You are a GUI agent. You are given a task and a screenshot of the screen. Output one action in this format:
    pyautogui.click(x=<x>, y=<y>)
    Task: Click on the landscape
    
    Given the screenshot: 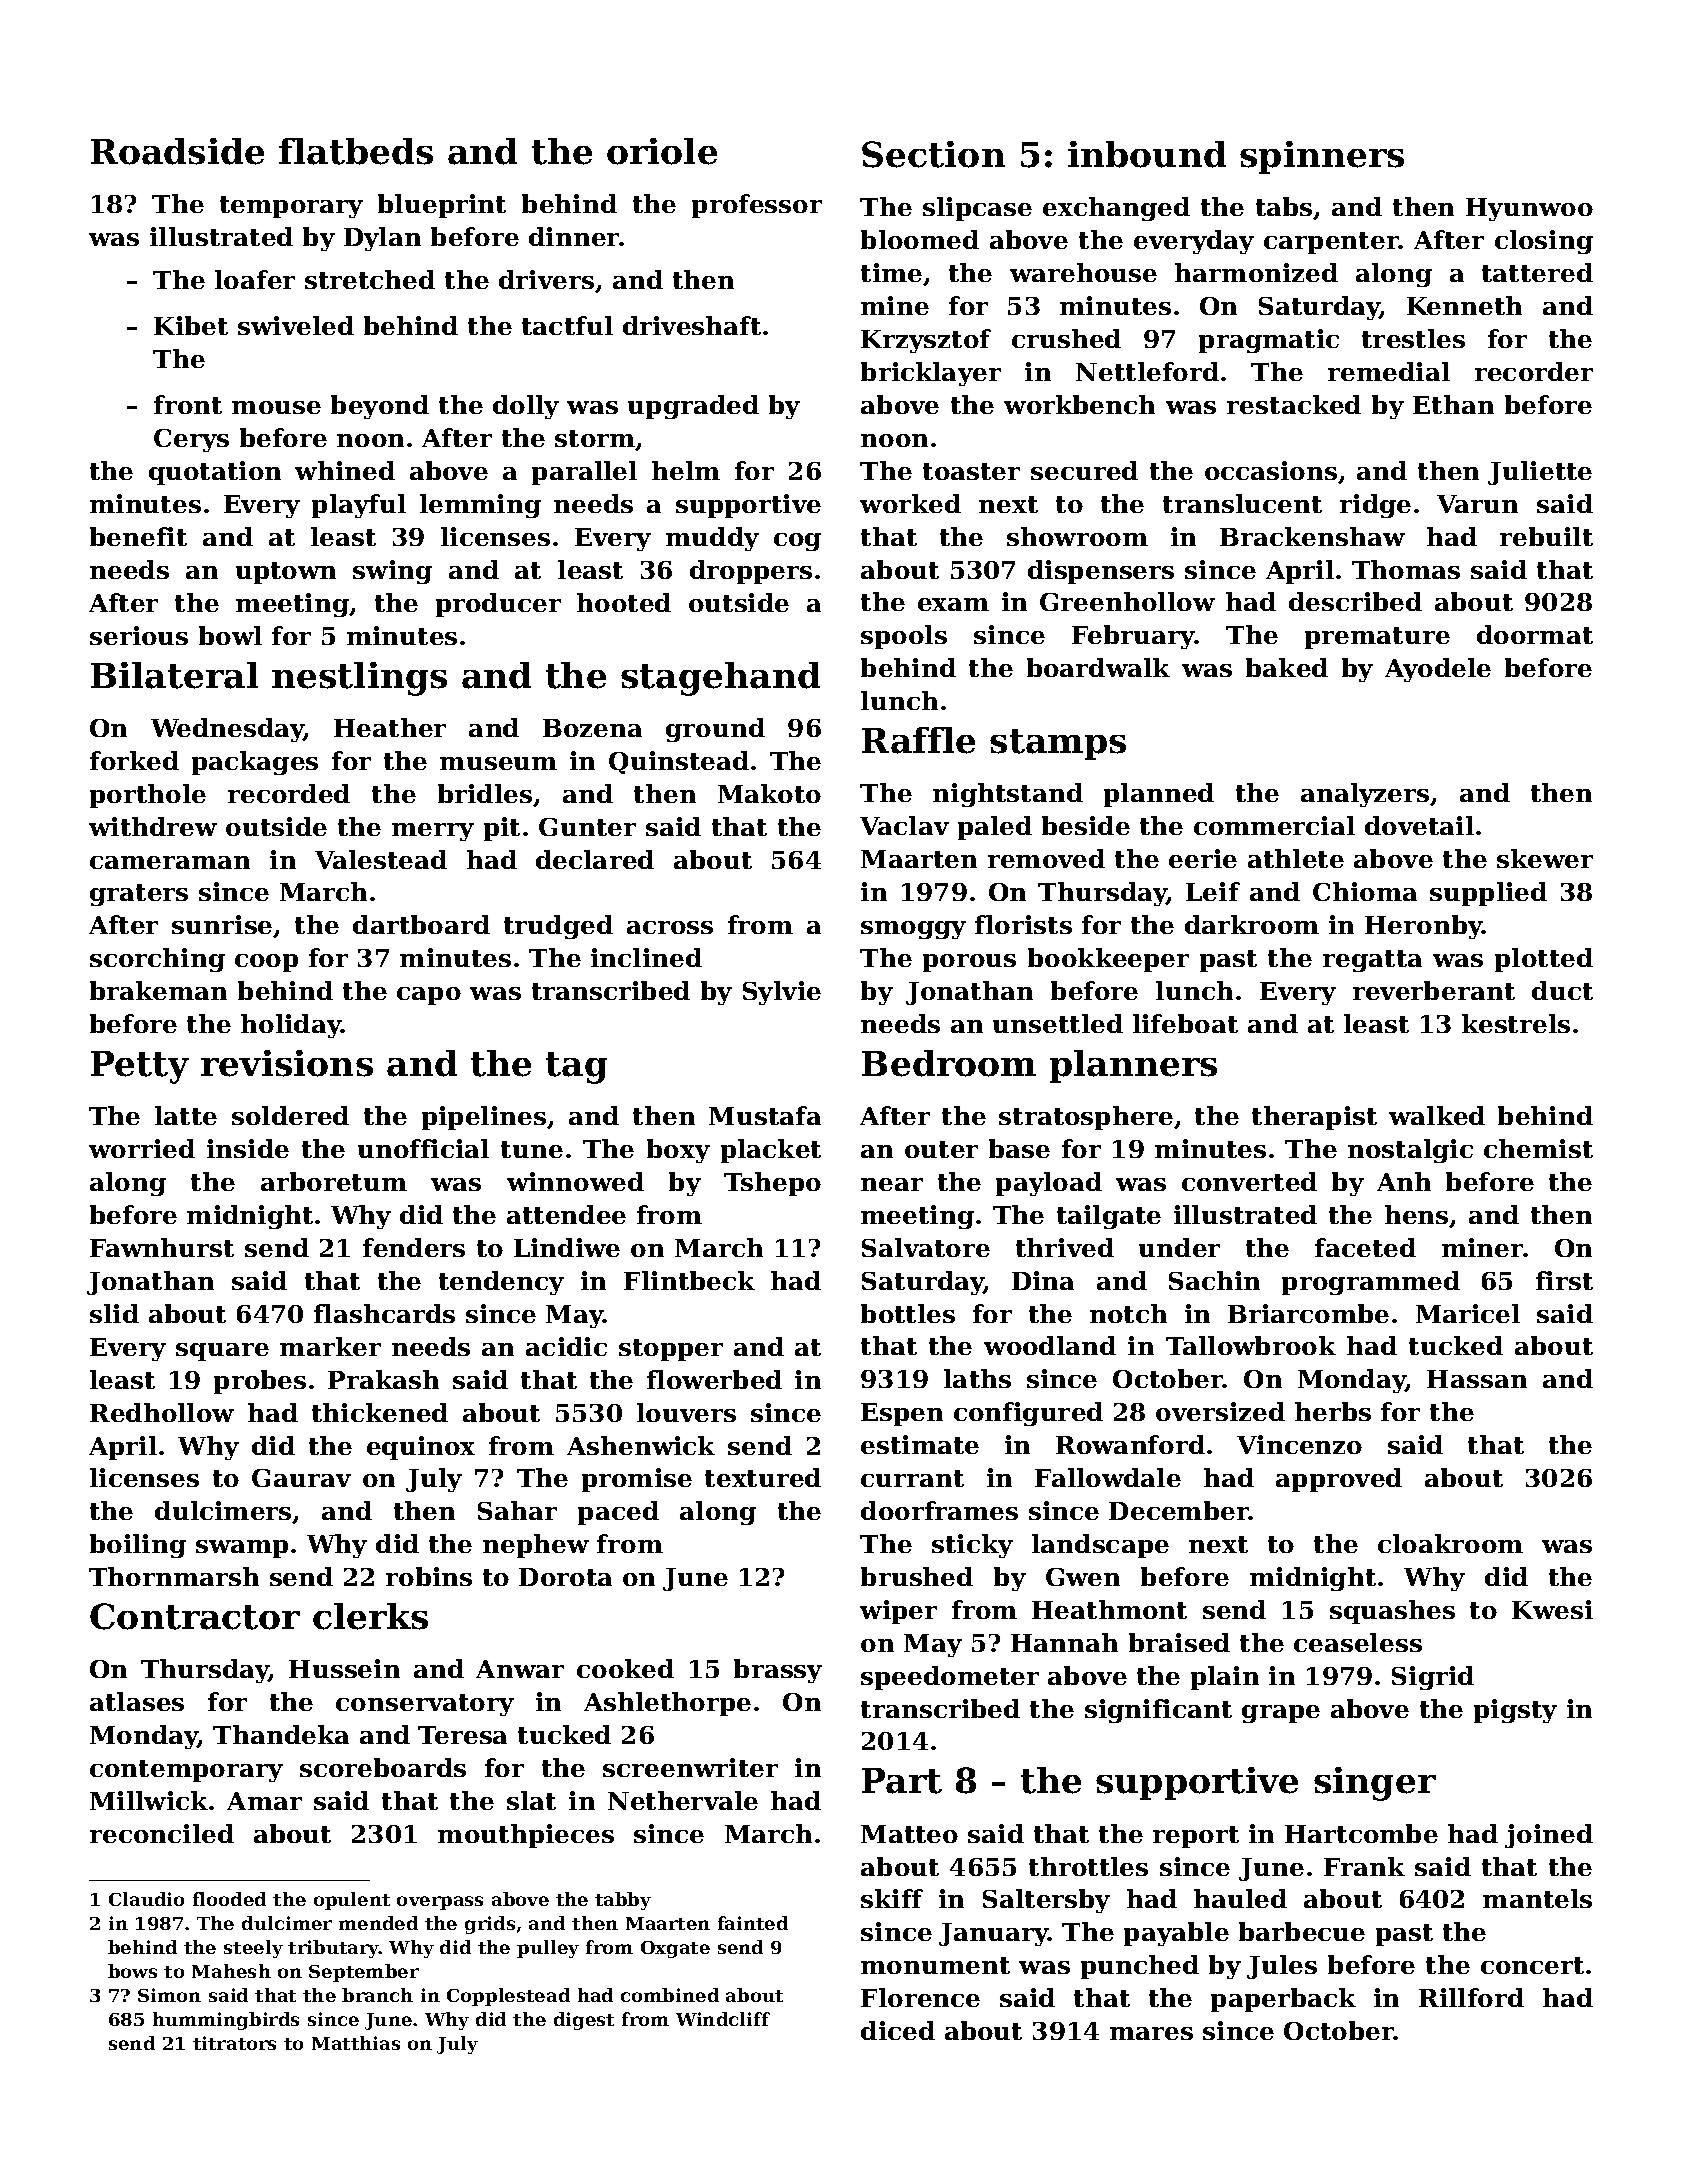 What is the action you would take?
    pyautogui.click(x=1100, y=1546)
